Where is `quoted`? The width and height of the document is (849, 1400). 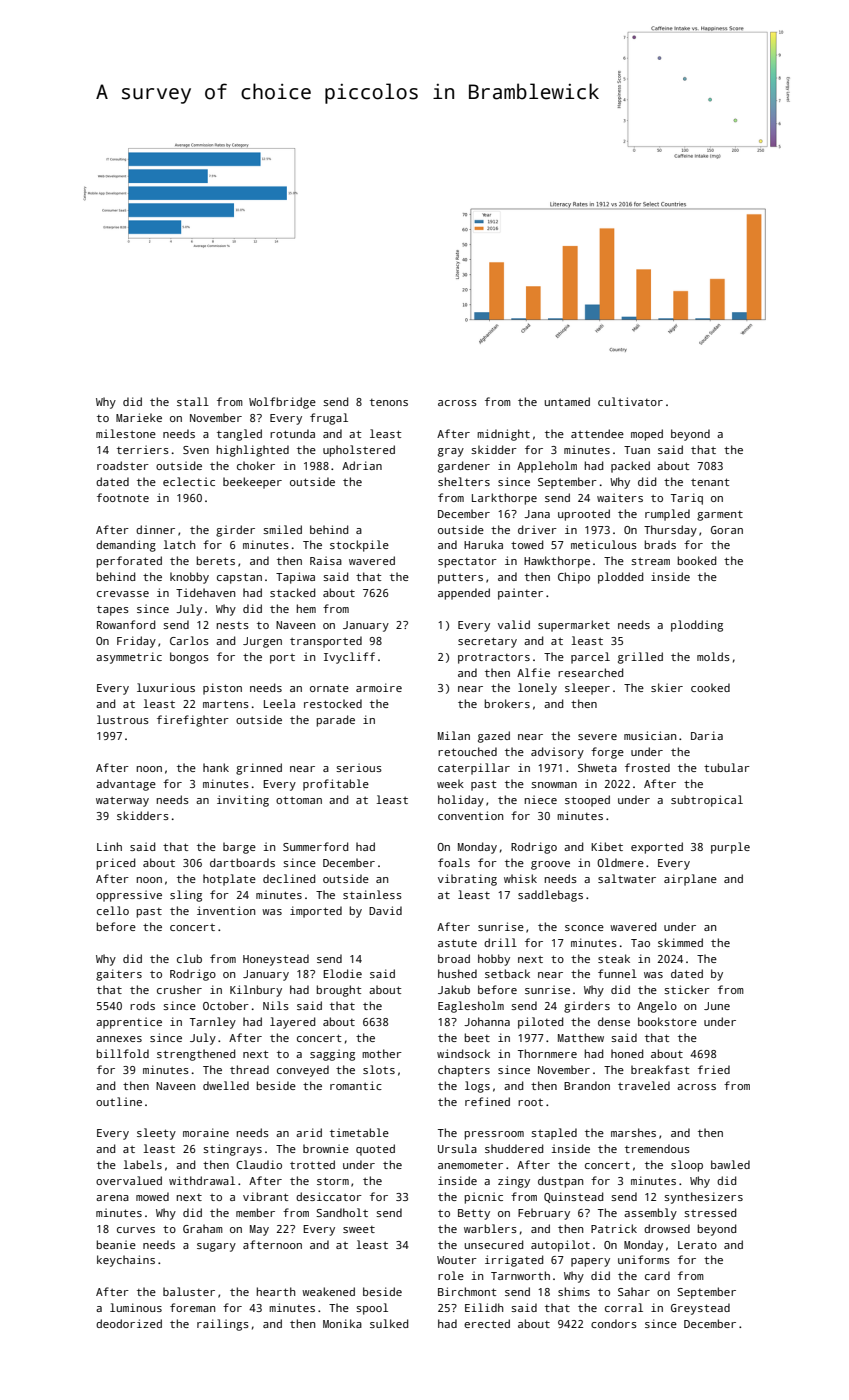 quoted is located at coordinates (375, 1150).
